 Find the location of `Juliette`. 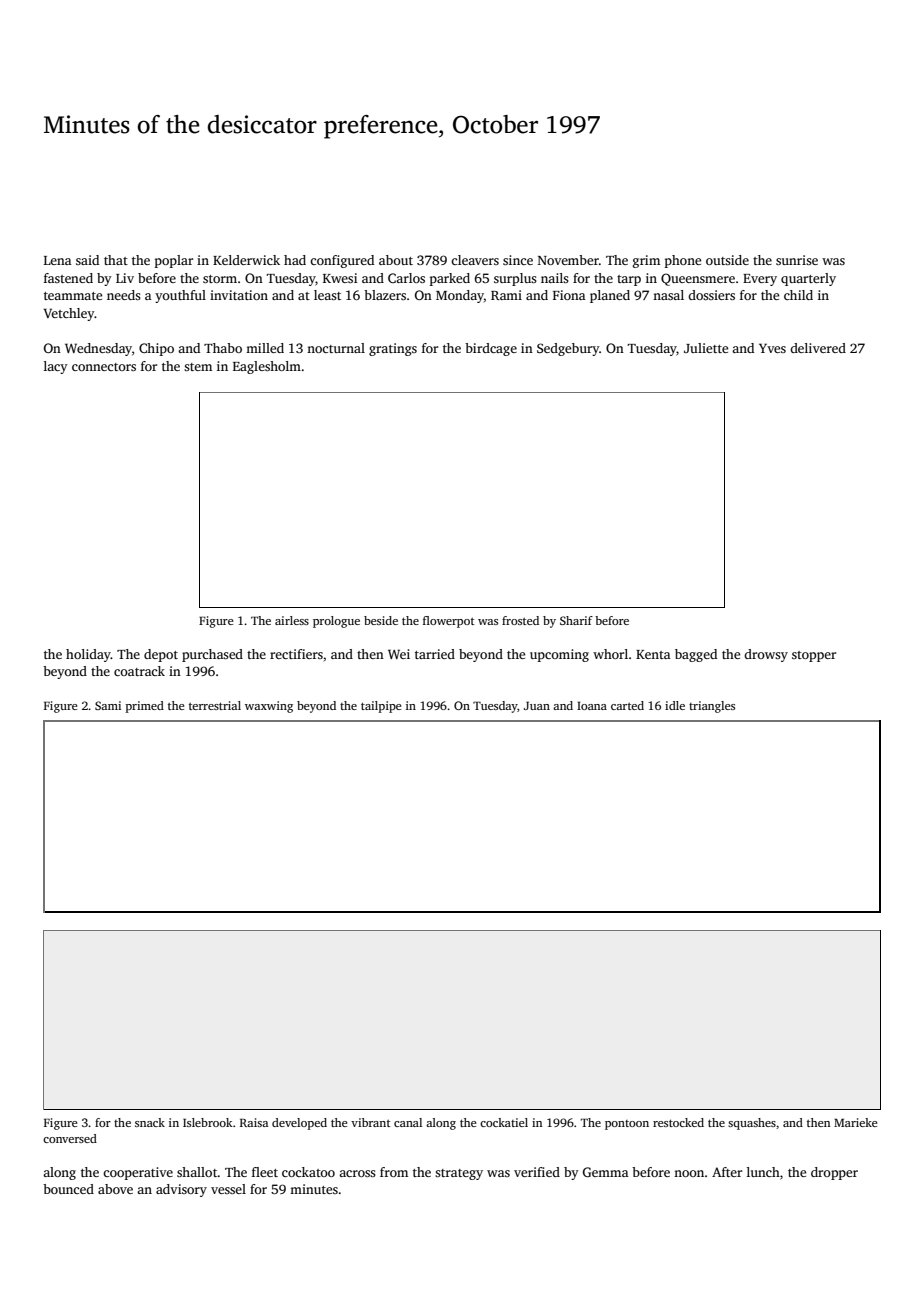

Juliette is located at coordinates (706, 348).
